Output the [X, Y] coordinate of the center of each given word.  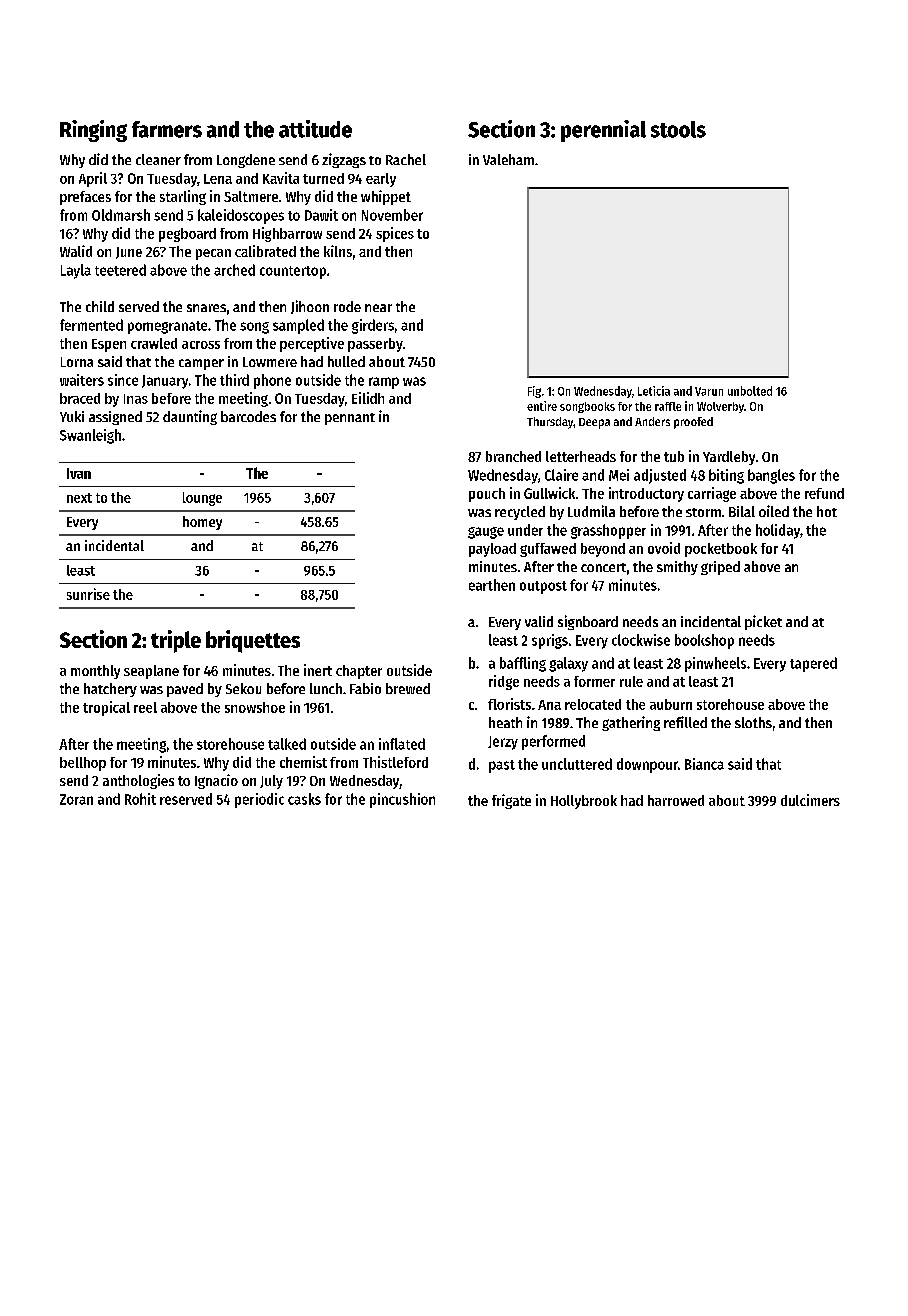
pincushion [402, 800]
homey [202, 523]
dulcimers [810, 800]
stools [678, 129]
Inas [136, 399]
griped [720, 568]
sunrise [88, 594]
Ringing [93, 131]
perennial [603, 131]
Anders [652, 421]
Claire [561, 475]
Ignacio [216, 781]
